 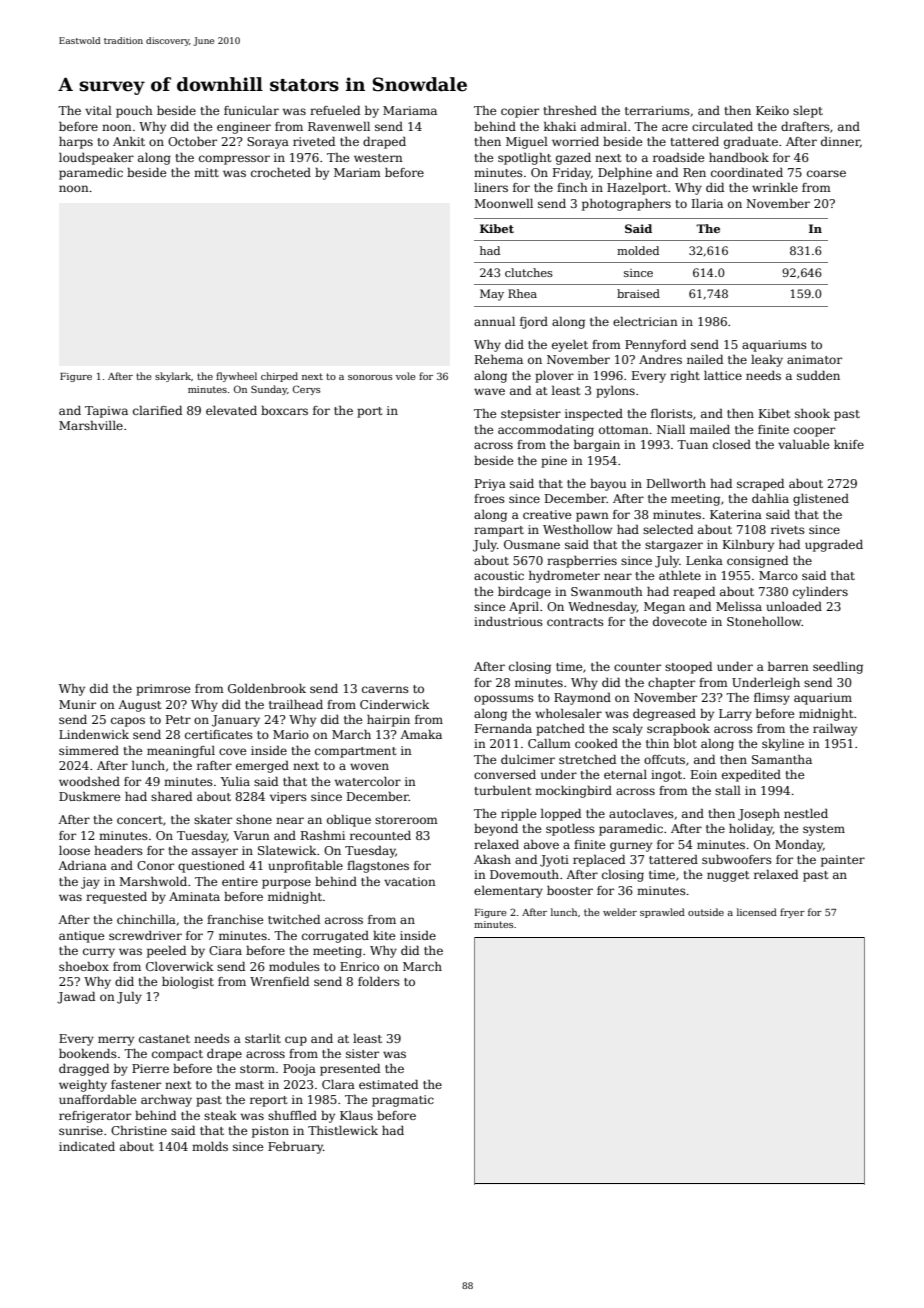 I want to click on bookends, so click(x=88, y=1053).
